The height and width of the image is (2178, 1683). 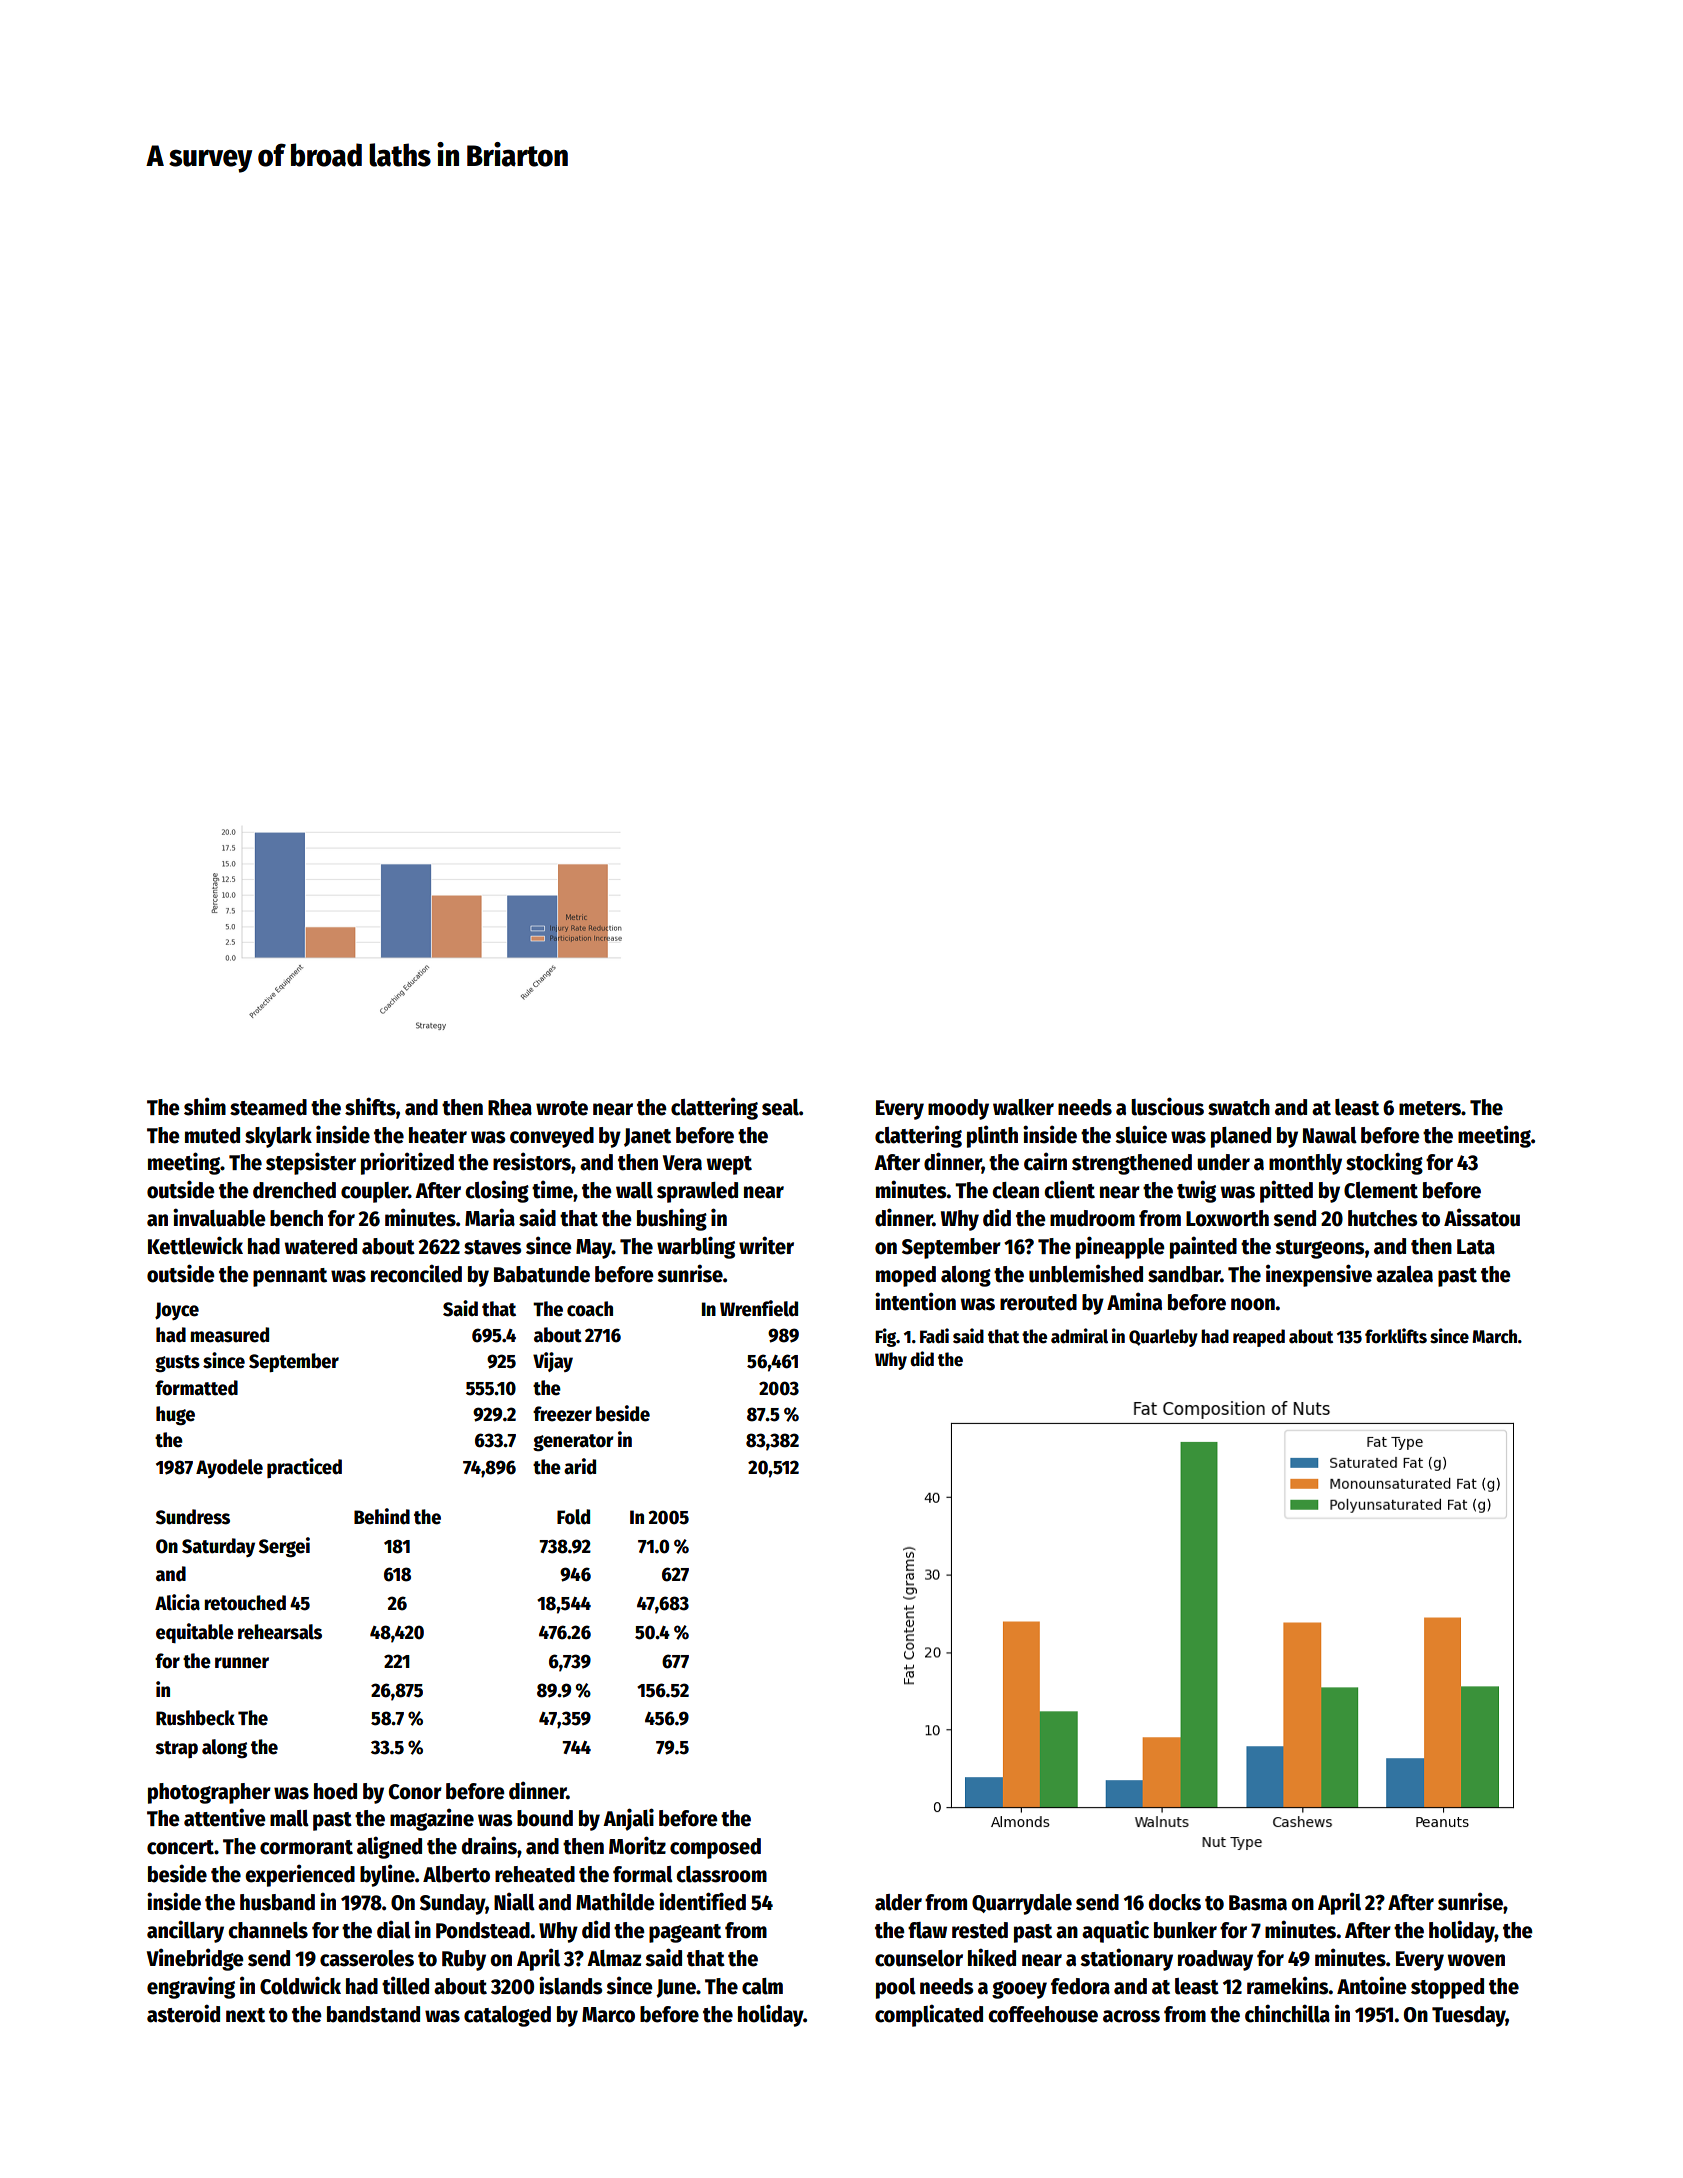 I want to click on calm, so click(x=762, y=1986).
